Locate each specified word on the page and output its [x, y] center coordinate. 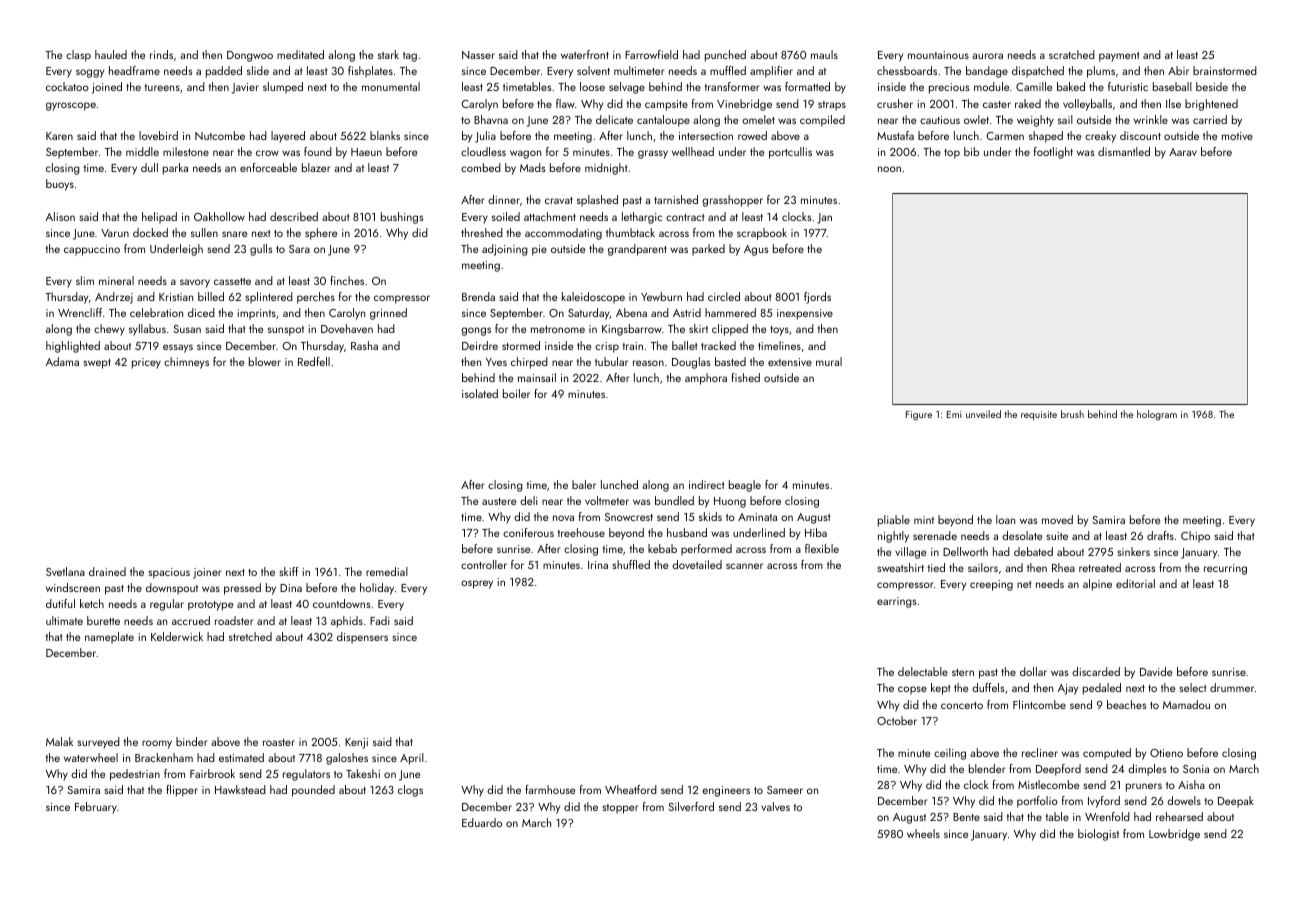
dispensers [362, 638]
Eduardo [482, 822]
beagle [745, 486]
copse [912, 690]
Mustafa [895, 135]
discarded [1096, 671]
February [96, 808]
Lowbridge [1174, 835]
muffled [728, 70]
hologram [1157, 415]
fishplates [370, 72]
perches [316, 298]
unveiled [983, 414]
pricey [146, 363]
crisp [607, 347]
